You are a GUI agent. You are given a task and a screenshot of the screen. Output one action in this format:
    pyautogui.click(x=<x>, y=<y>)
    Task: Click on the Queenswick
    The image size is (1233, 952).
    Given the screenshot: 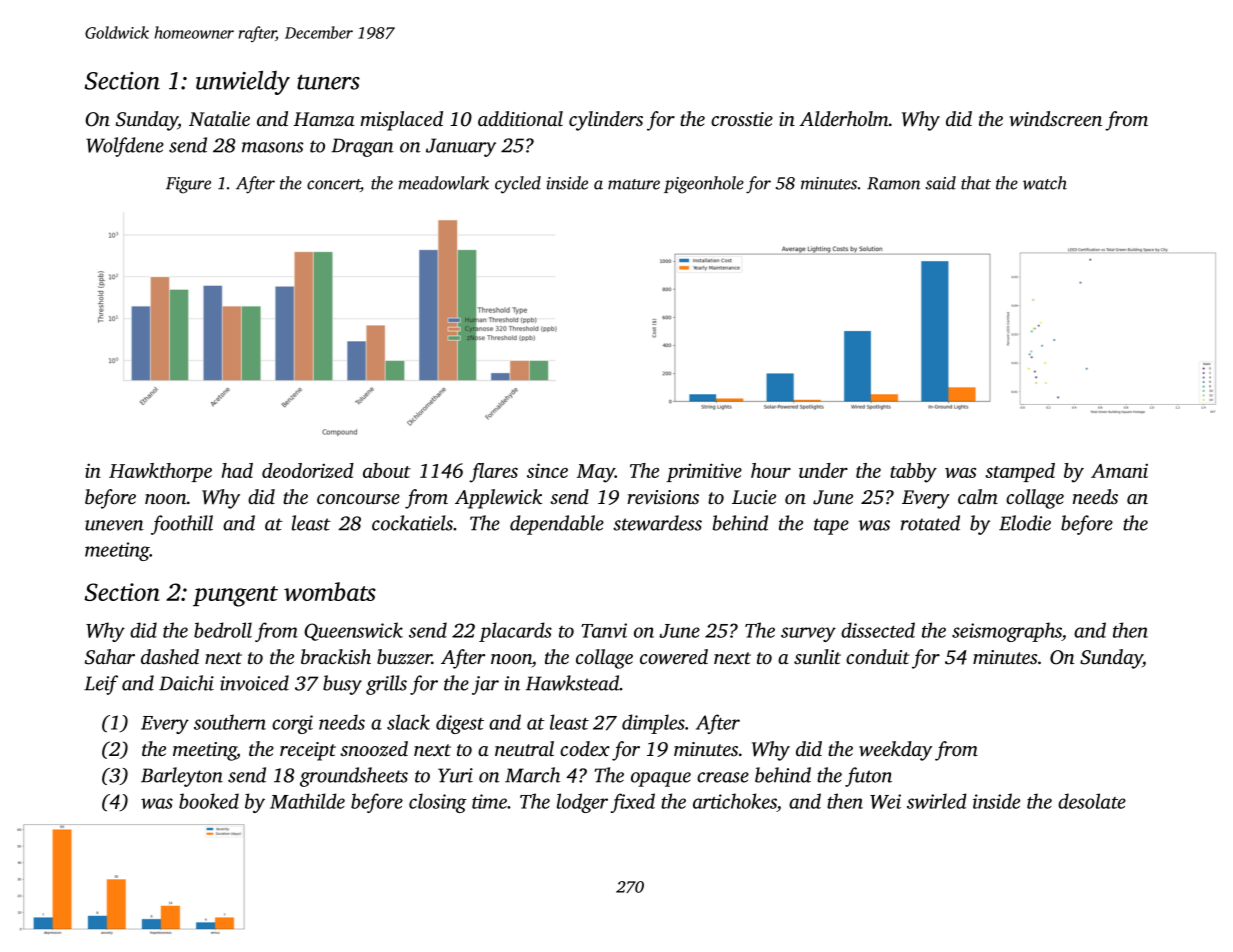 What is the action you would take?
    pyautogui.click(x=353, y=631)
